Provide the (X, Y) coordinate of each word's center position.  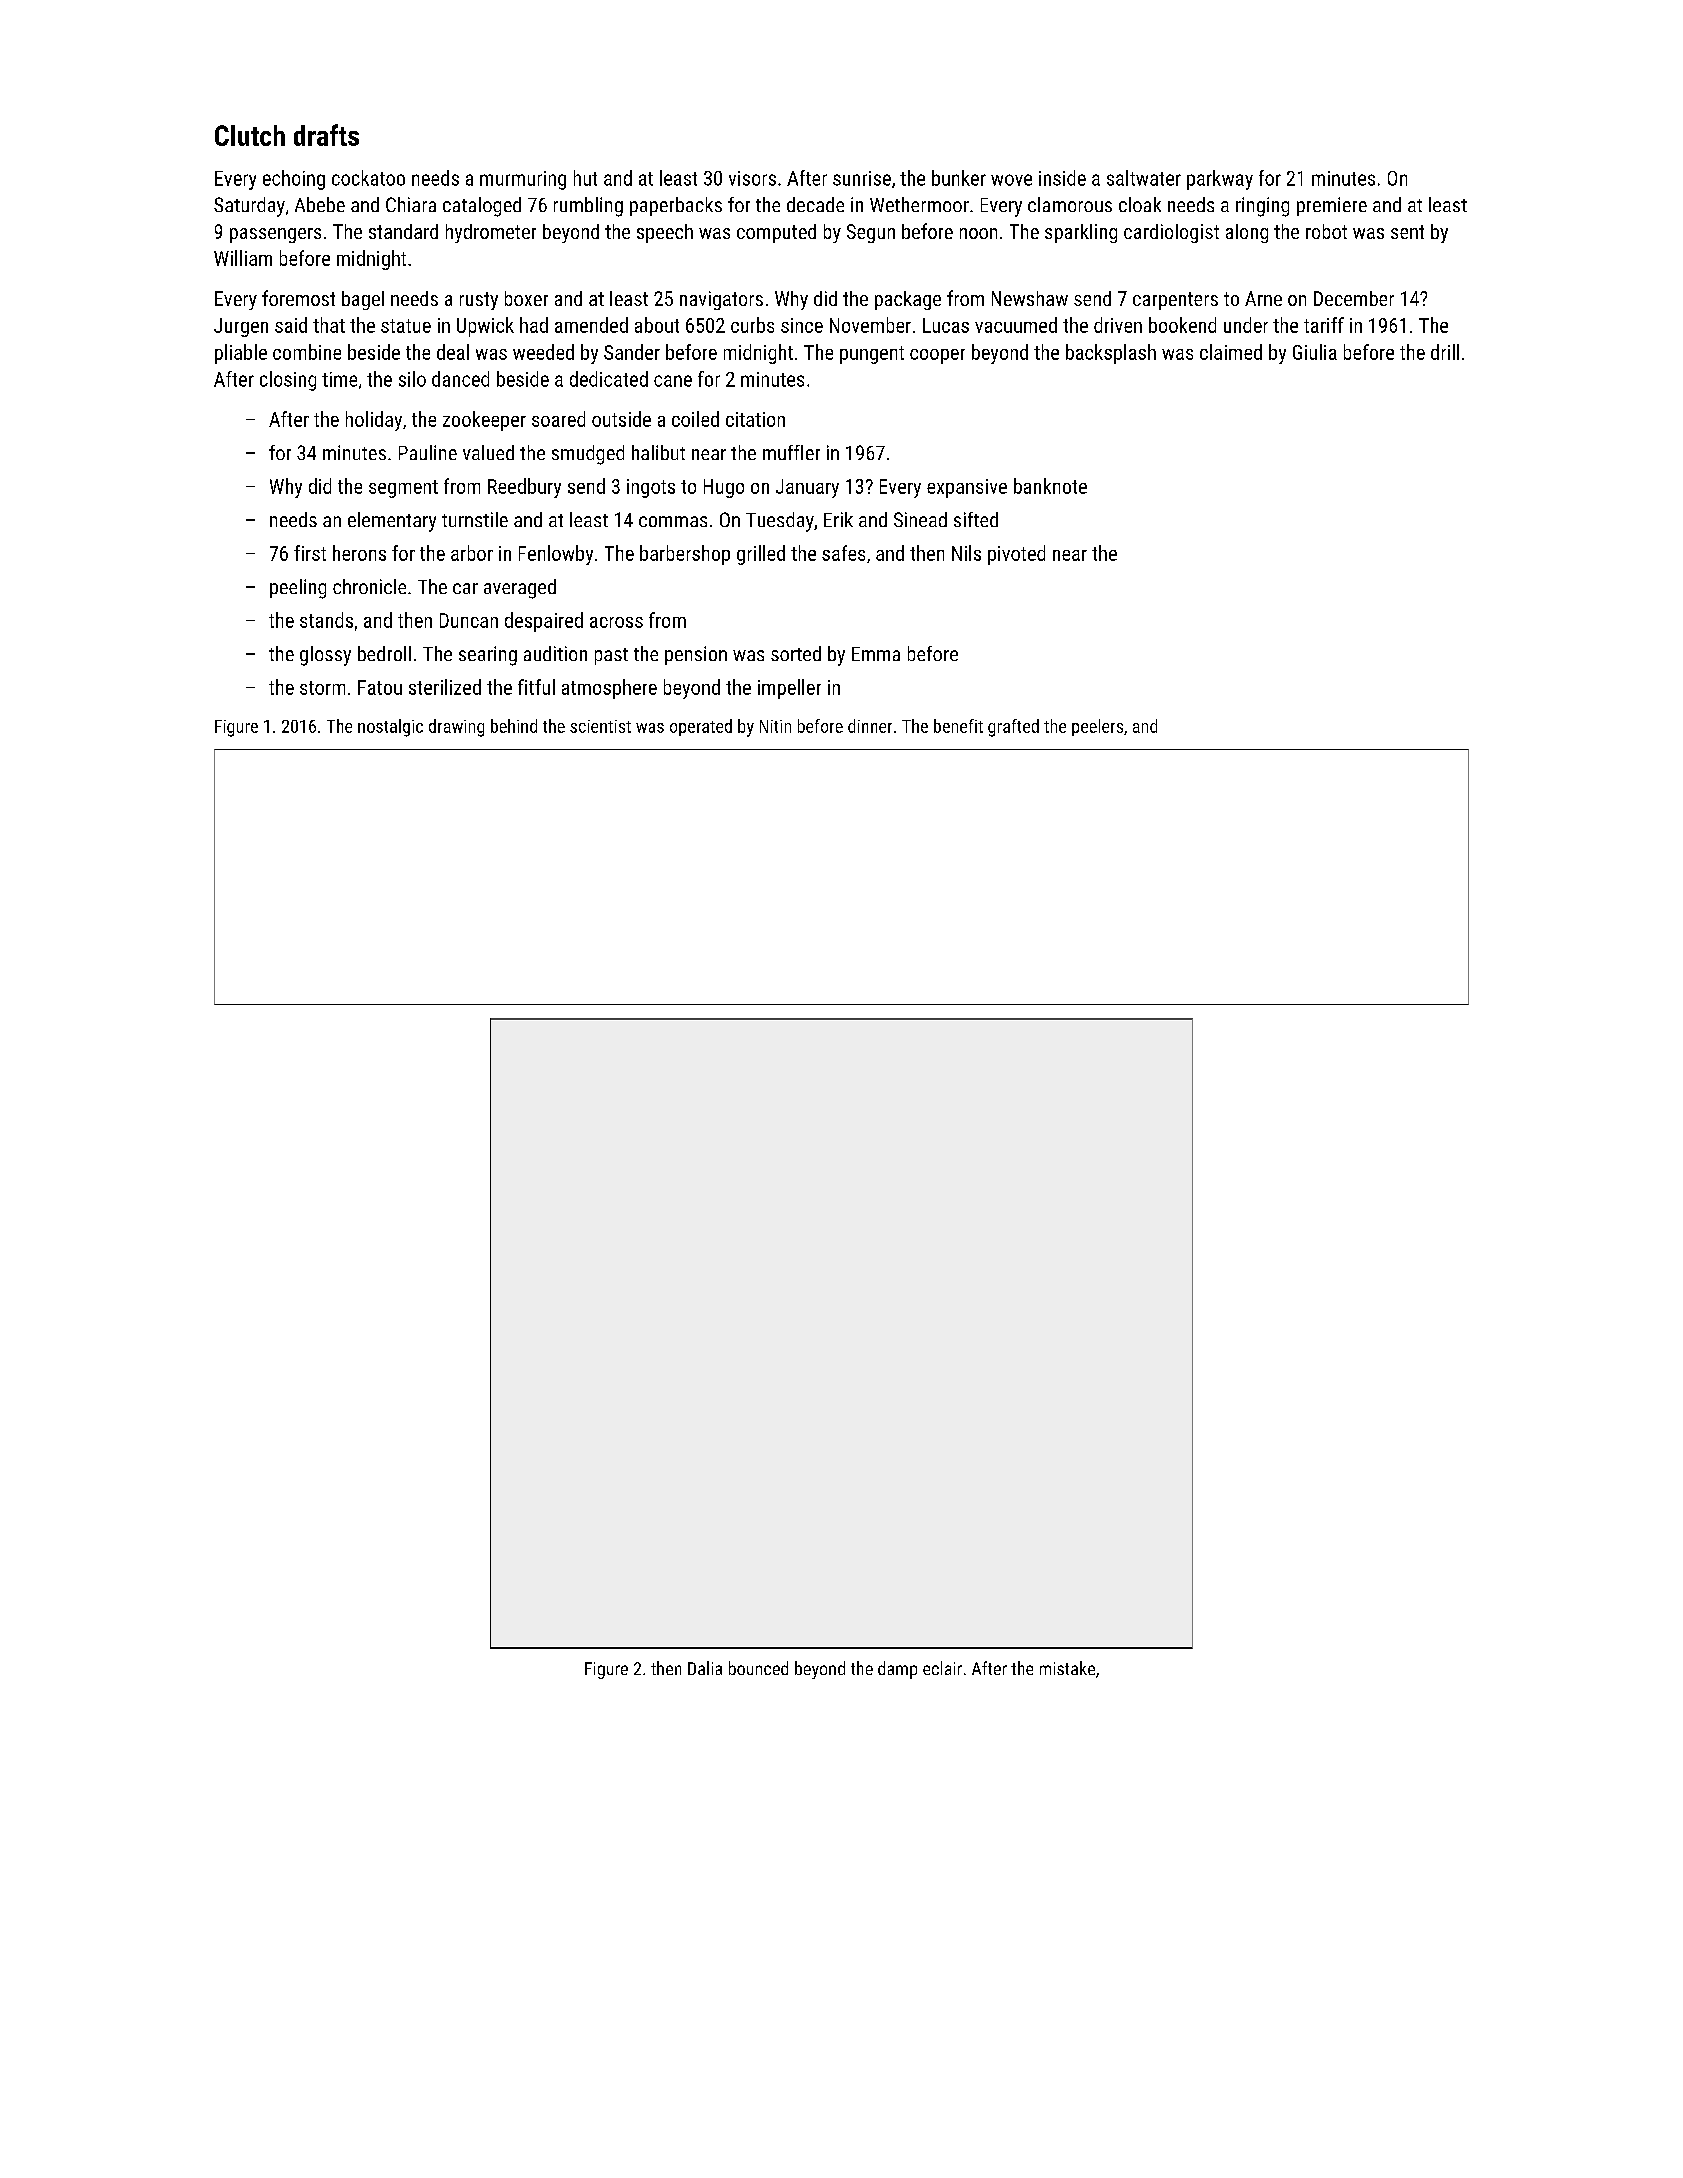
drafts (326, 135)
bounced (758, 1668)
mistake (1067, 1668)
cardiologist (1171, 233)
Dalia (705, 1668)
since (802, 325)
